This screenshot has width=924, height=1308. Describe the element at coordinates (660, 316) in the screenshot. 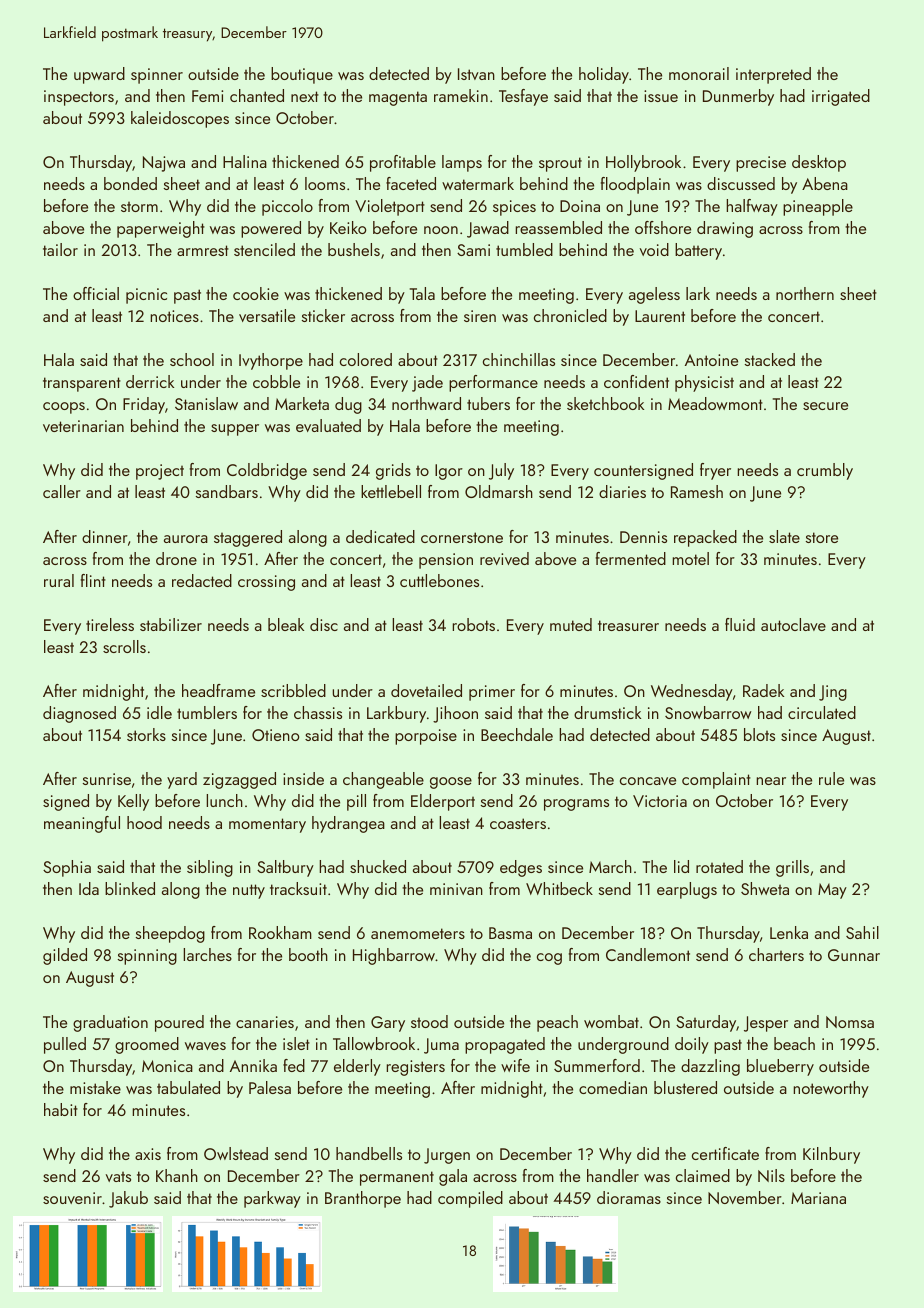

I see `Laurent` at that location.
